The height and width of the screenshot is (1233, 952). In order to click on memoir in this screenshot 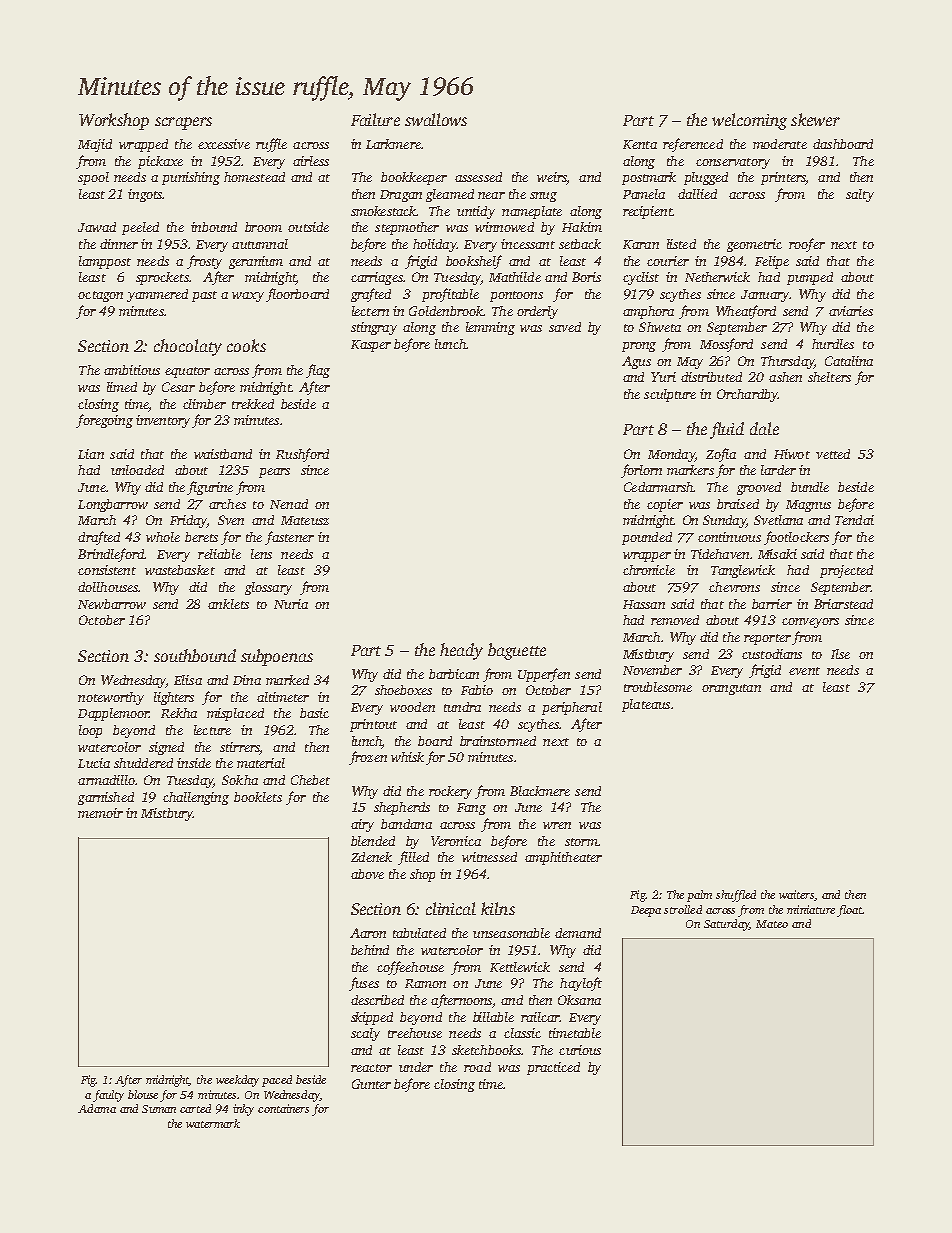, I will do `click(100, 813)`.
